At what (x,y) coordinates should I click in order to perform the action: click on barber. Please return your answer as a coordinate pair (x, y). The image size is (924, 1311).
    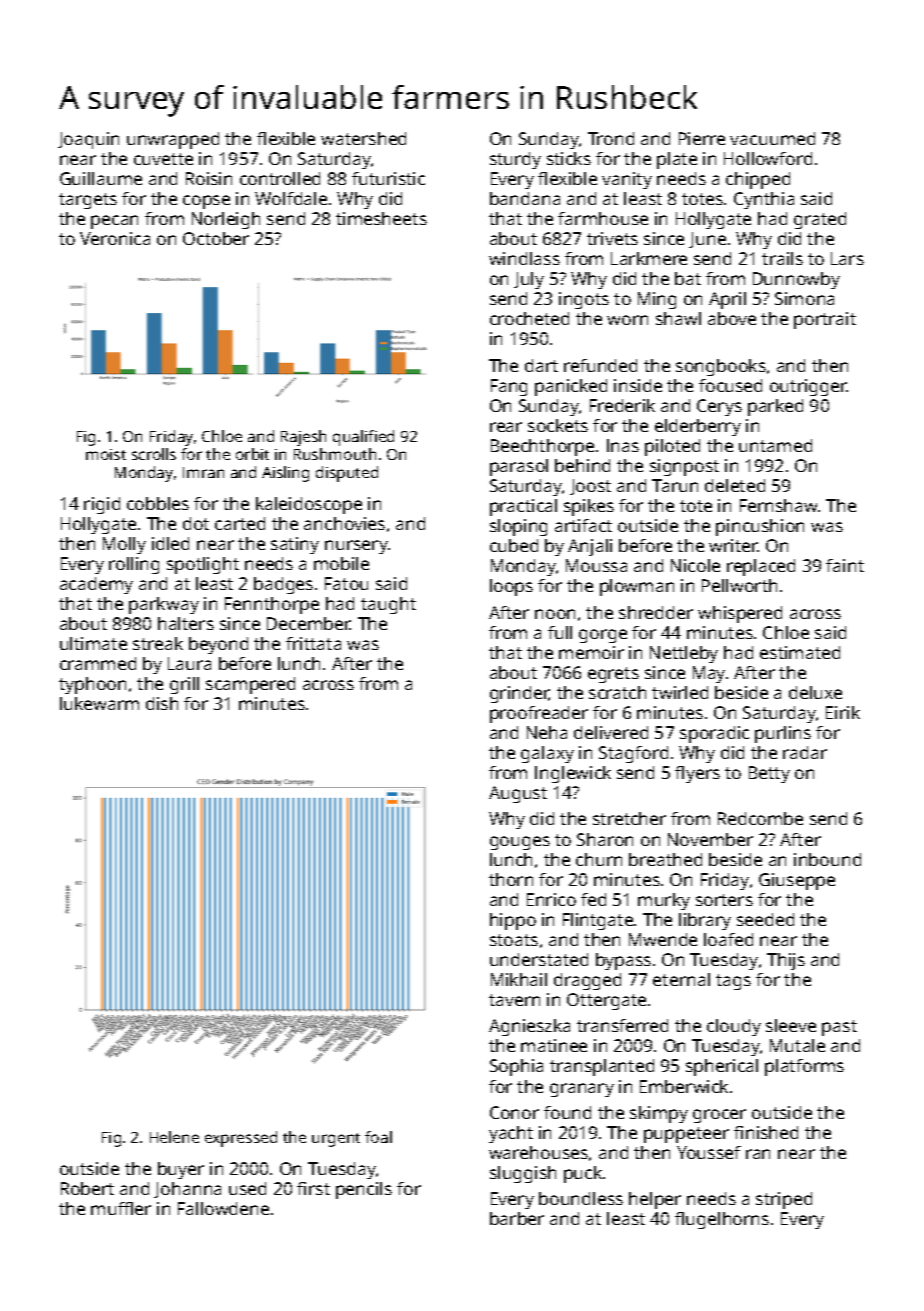
    Looking at the image, I should click on (517, 1218).
